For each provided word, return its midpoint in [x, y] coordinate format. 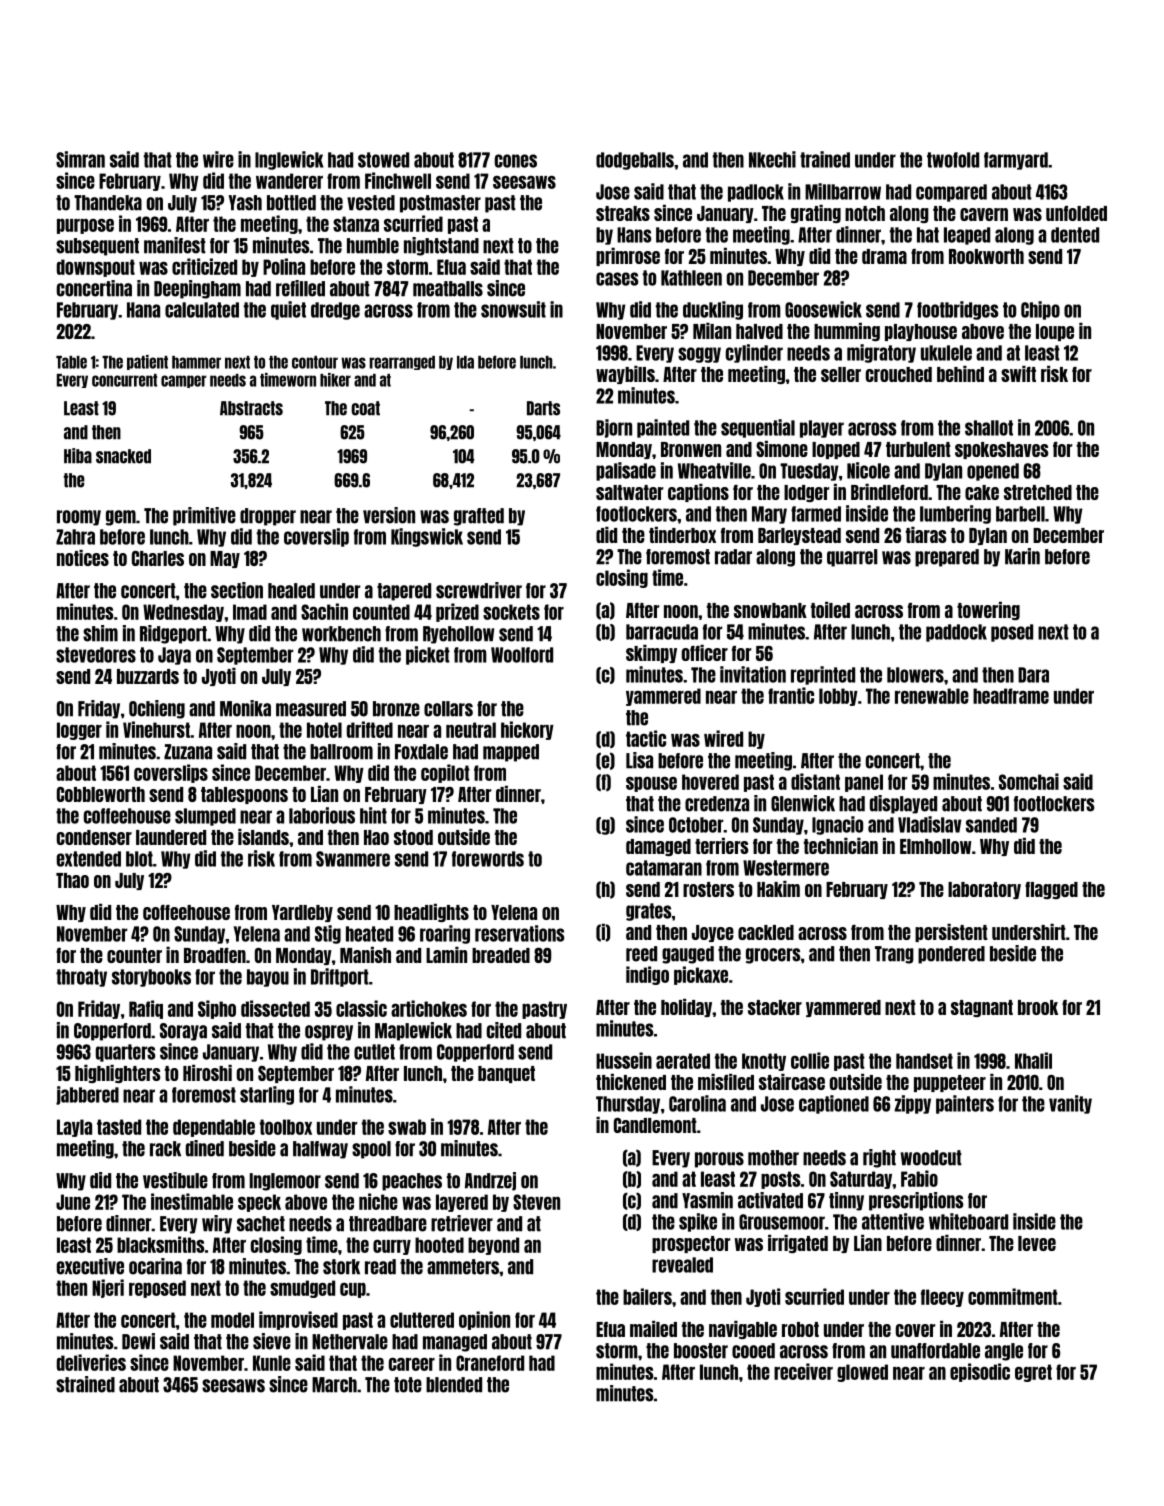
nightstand [441, 246]
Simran [80, 159]
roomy [79, 518]
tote [408, 1385]
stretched [1038, 492]
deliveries [91, 1362]
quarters [125, 1053]
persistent [951, 933]
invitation [753, 674]
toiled [830, 610]
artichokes [429, 1008]
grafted [479, 517]
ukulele [946, 353]
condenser [94, 837]
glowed [862, 1373]
